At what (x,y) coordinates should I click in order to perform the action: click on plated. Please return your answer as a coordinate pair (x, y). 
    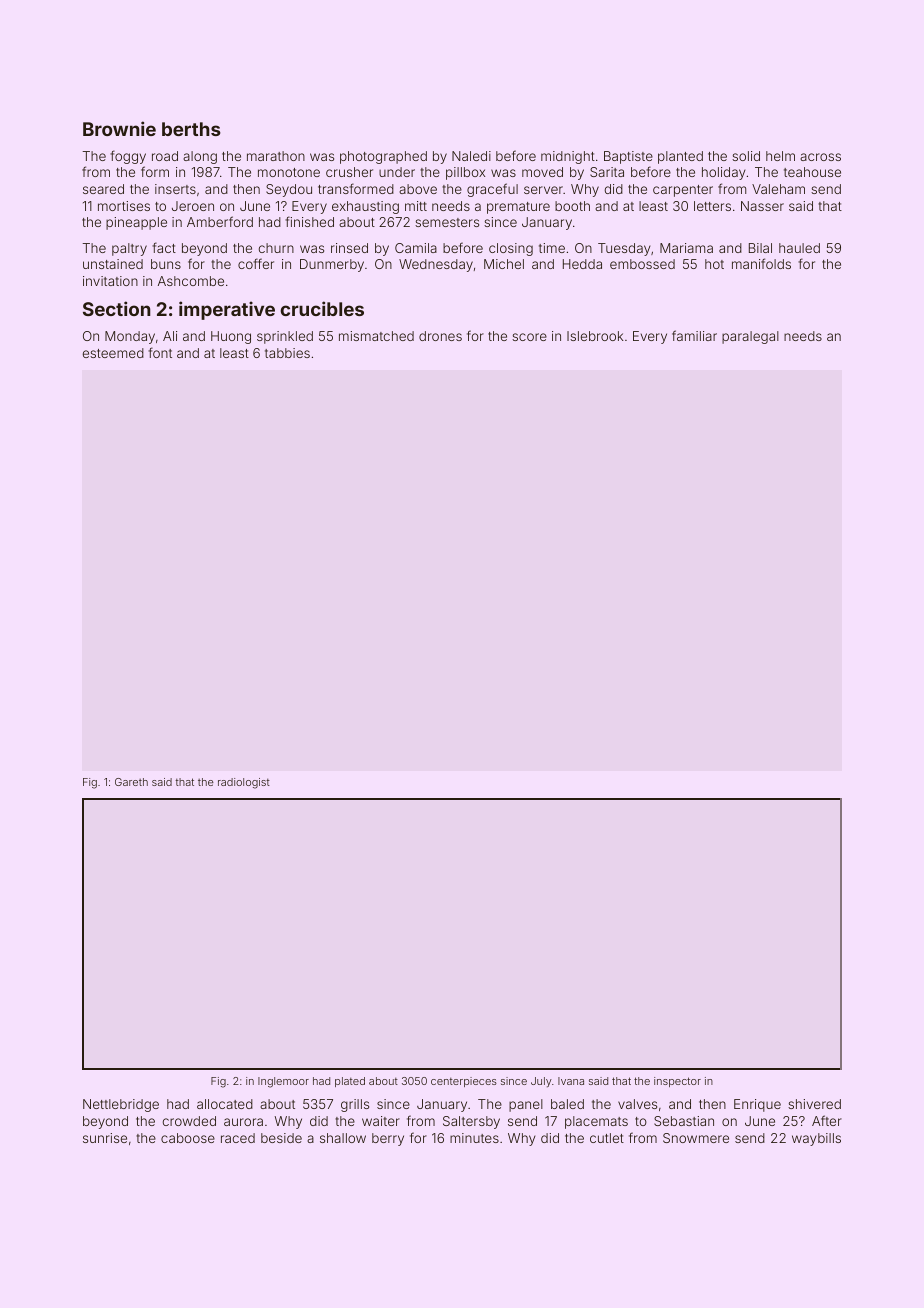
    Looking at the image, I should click on (350, 1082).
